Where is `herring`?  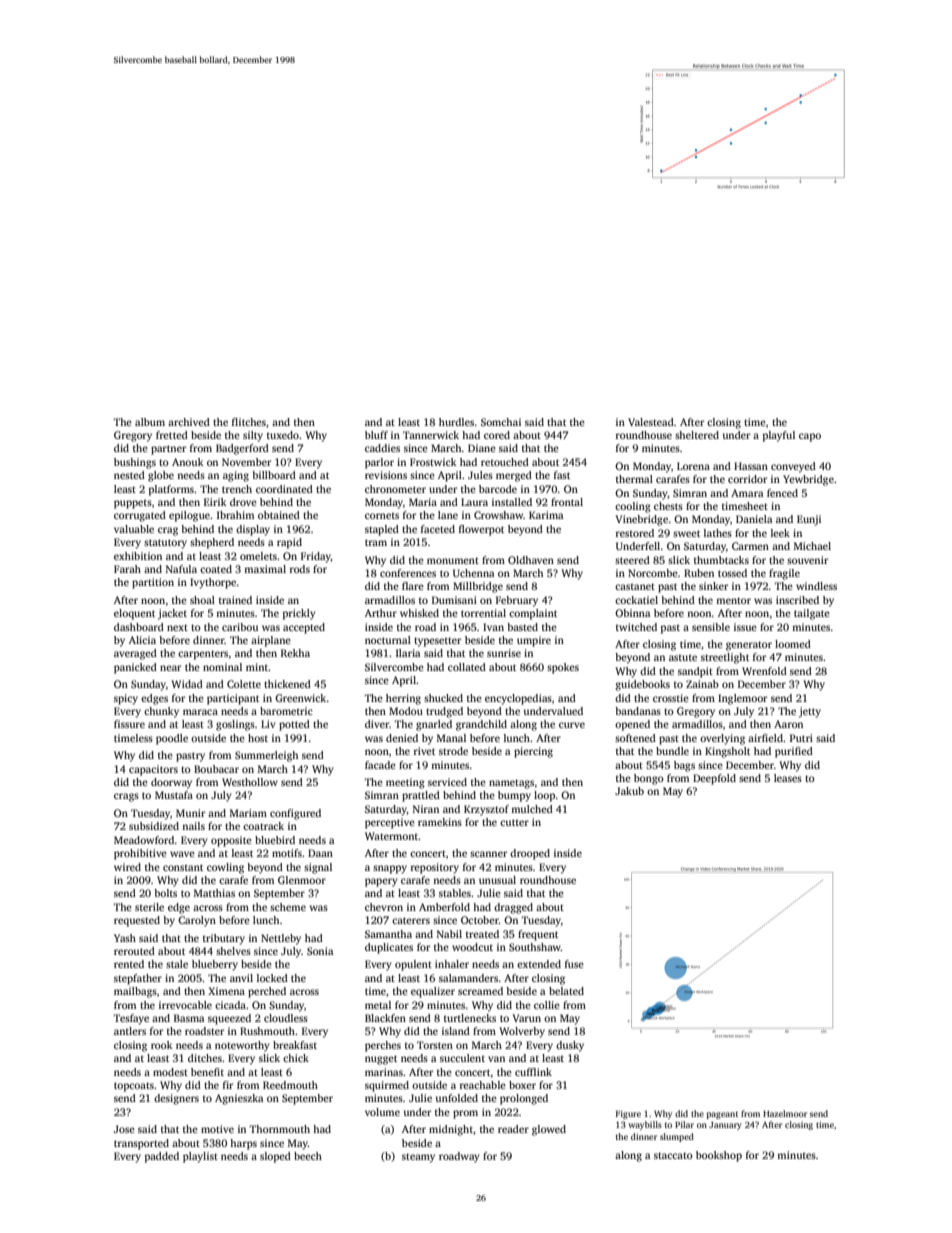 herring is located at coordinates (403, 699).
